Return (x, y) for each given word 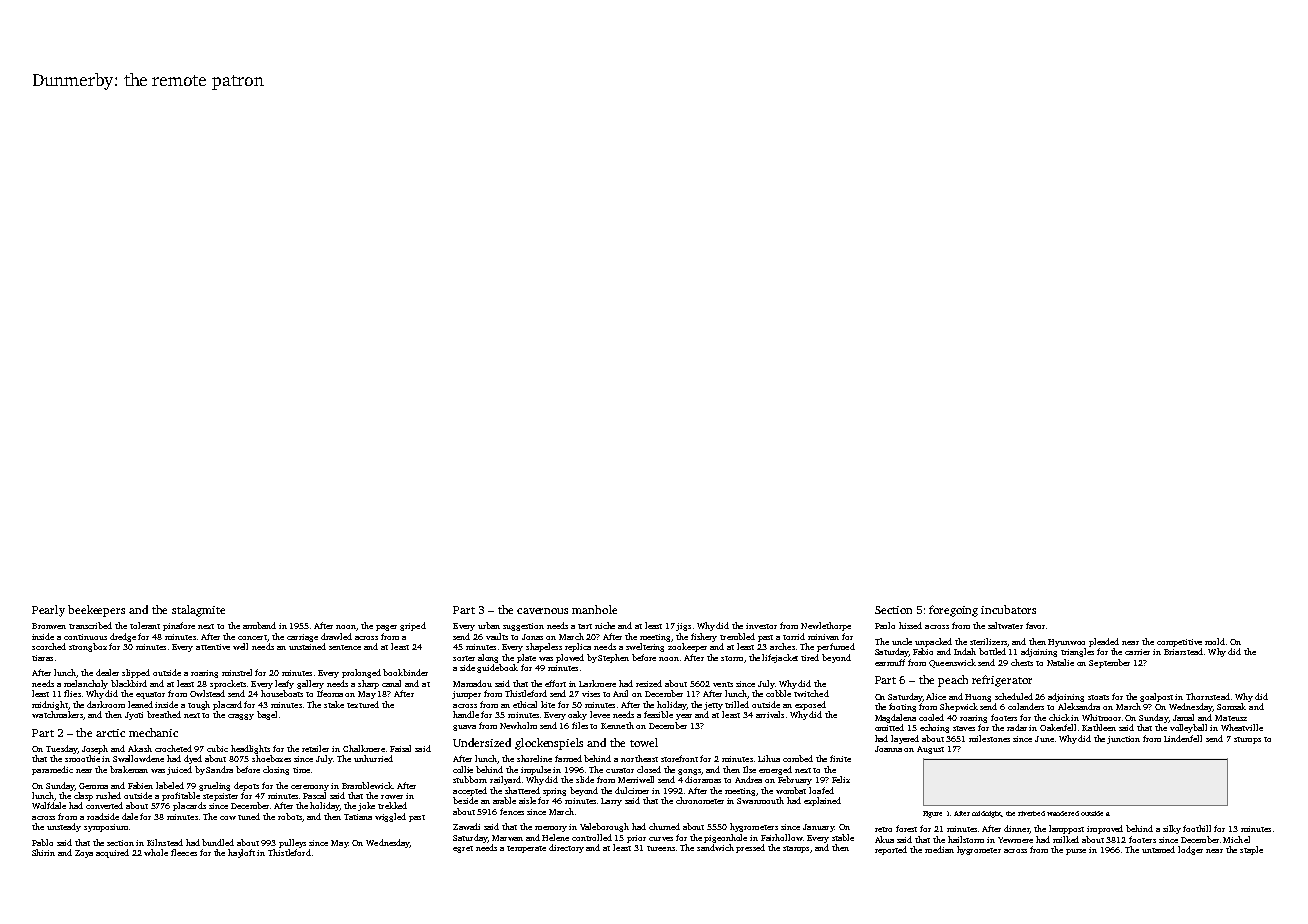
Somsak (1231, 706)
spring (554, 792)
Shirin (43, 852)
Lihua (769, 758)
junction (1123, 740)
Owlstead (207, 693)
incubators (1008, 609)
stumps (1247, 740)
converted (104, 805)
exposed (810, 705)
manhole (594, 609)
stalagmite (198, 611)
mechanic (153, 732)
